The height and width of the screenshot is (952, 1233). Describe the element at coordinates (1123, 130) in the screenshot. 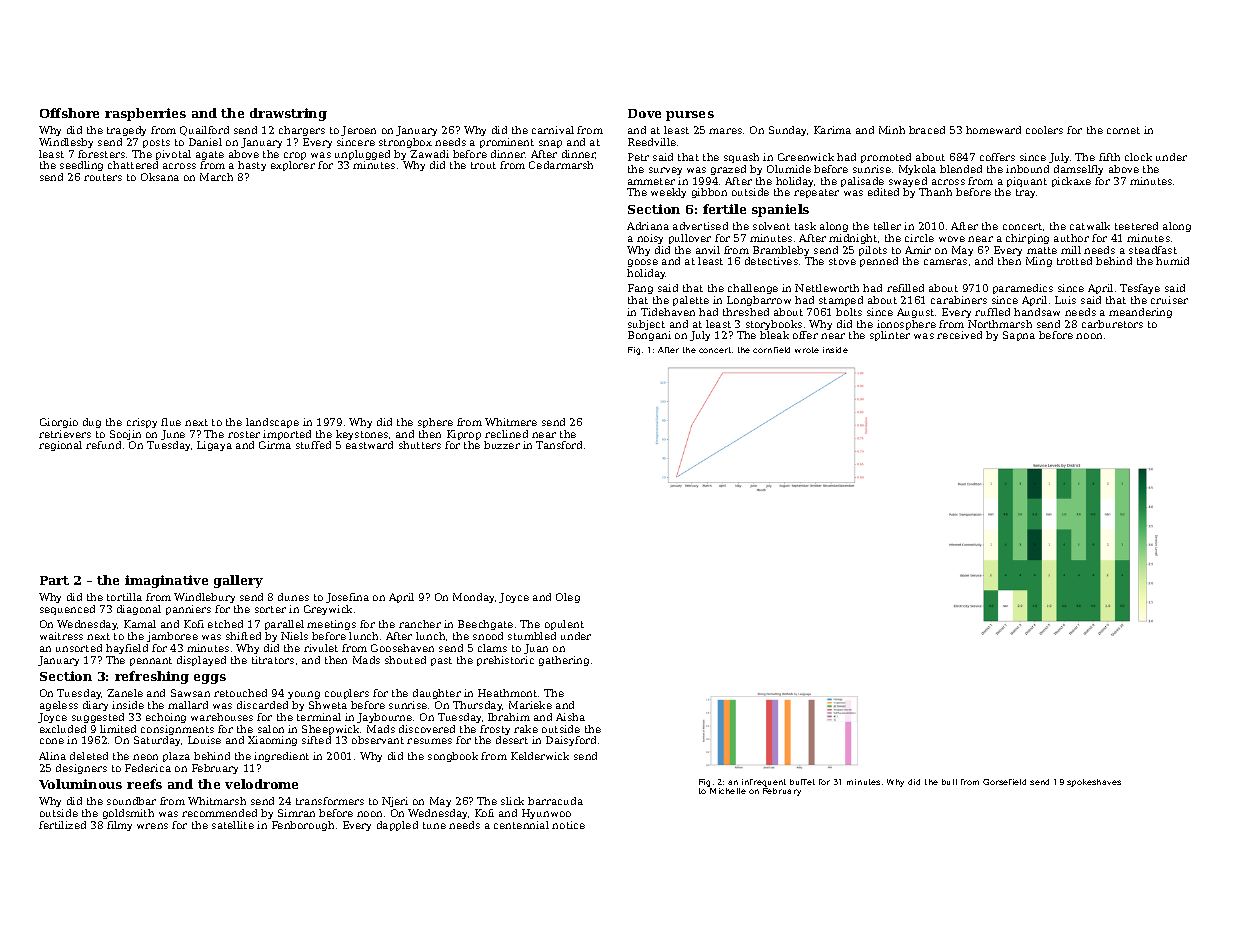

I see `cornet` at that location.
